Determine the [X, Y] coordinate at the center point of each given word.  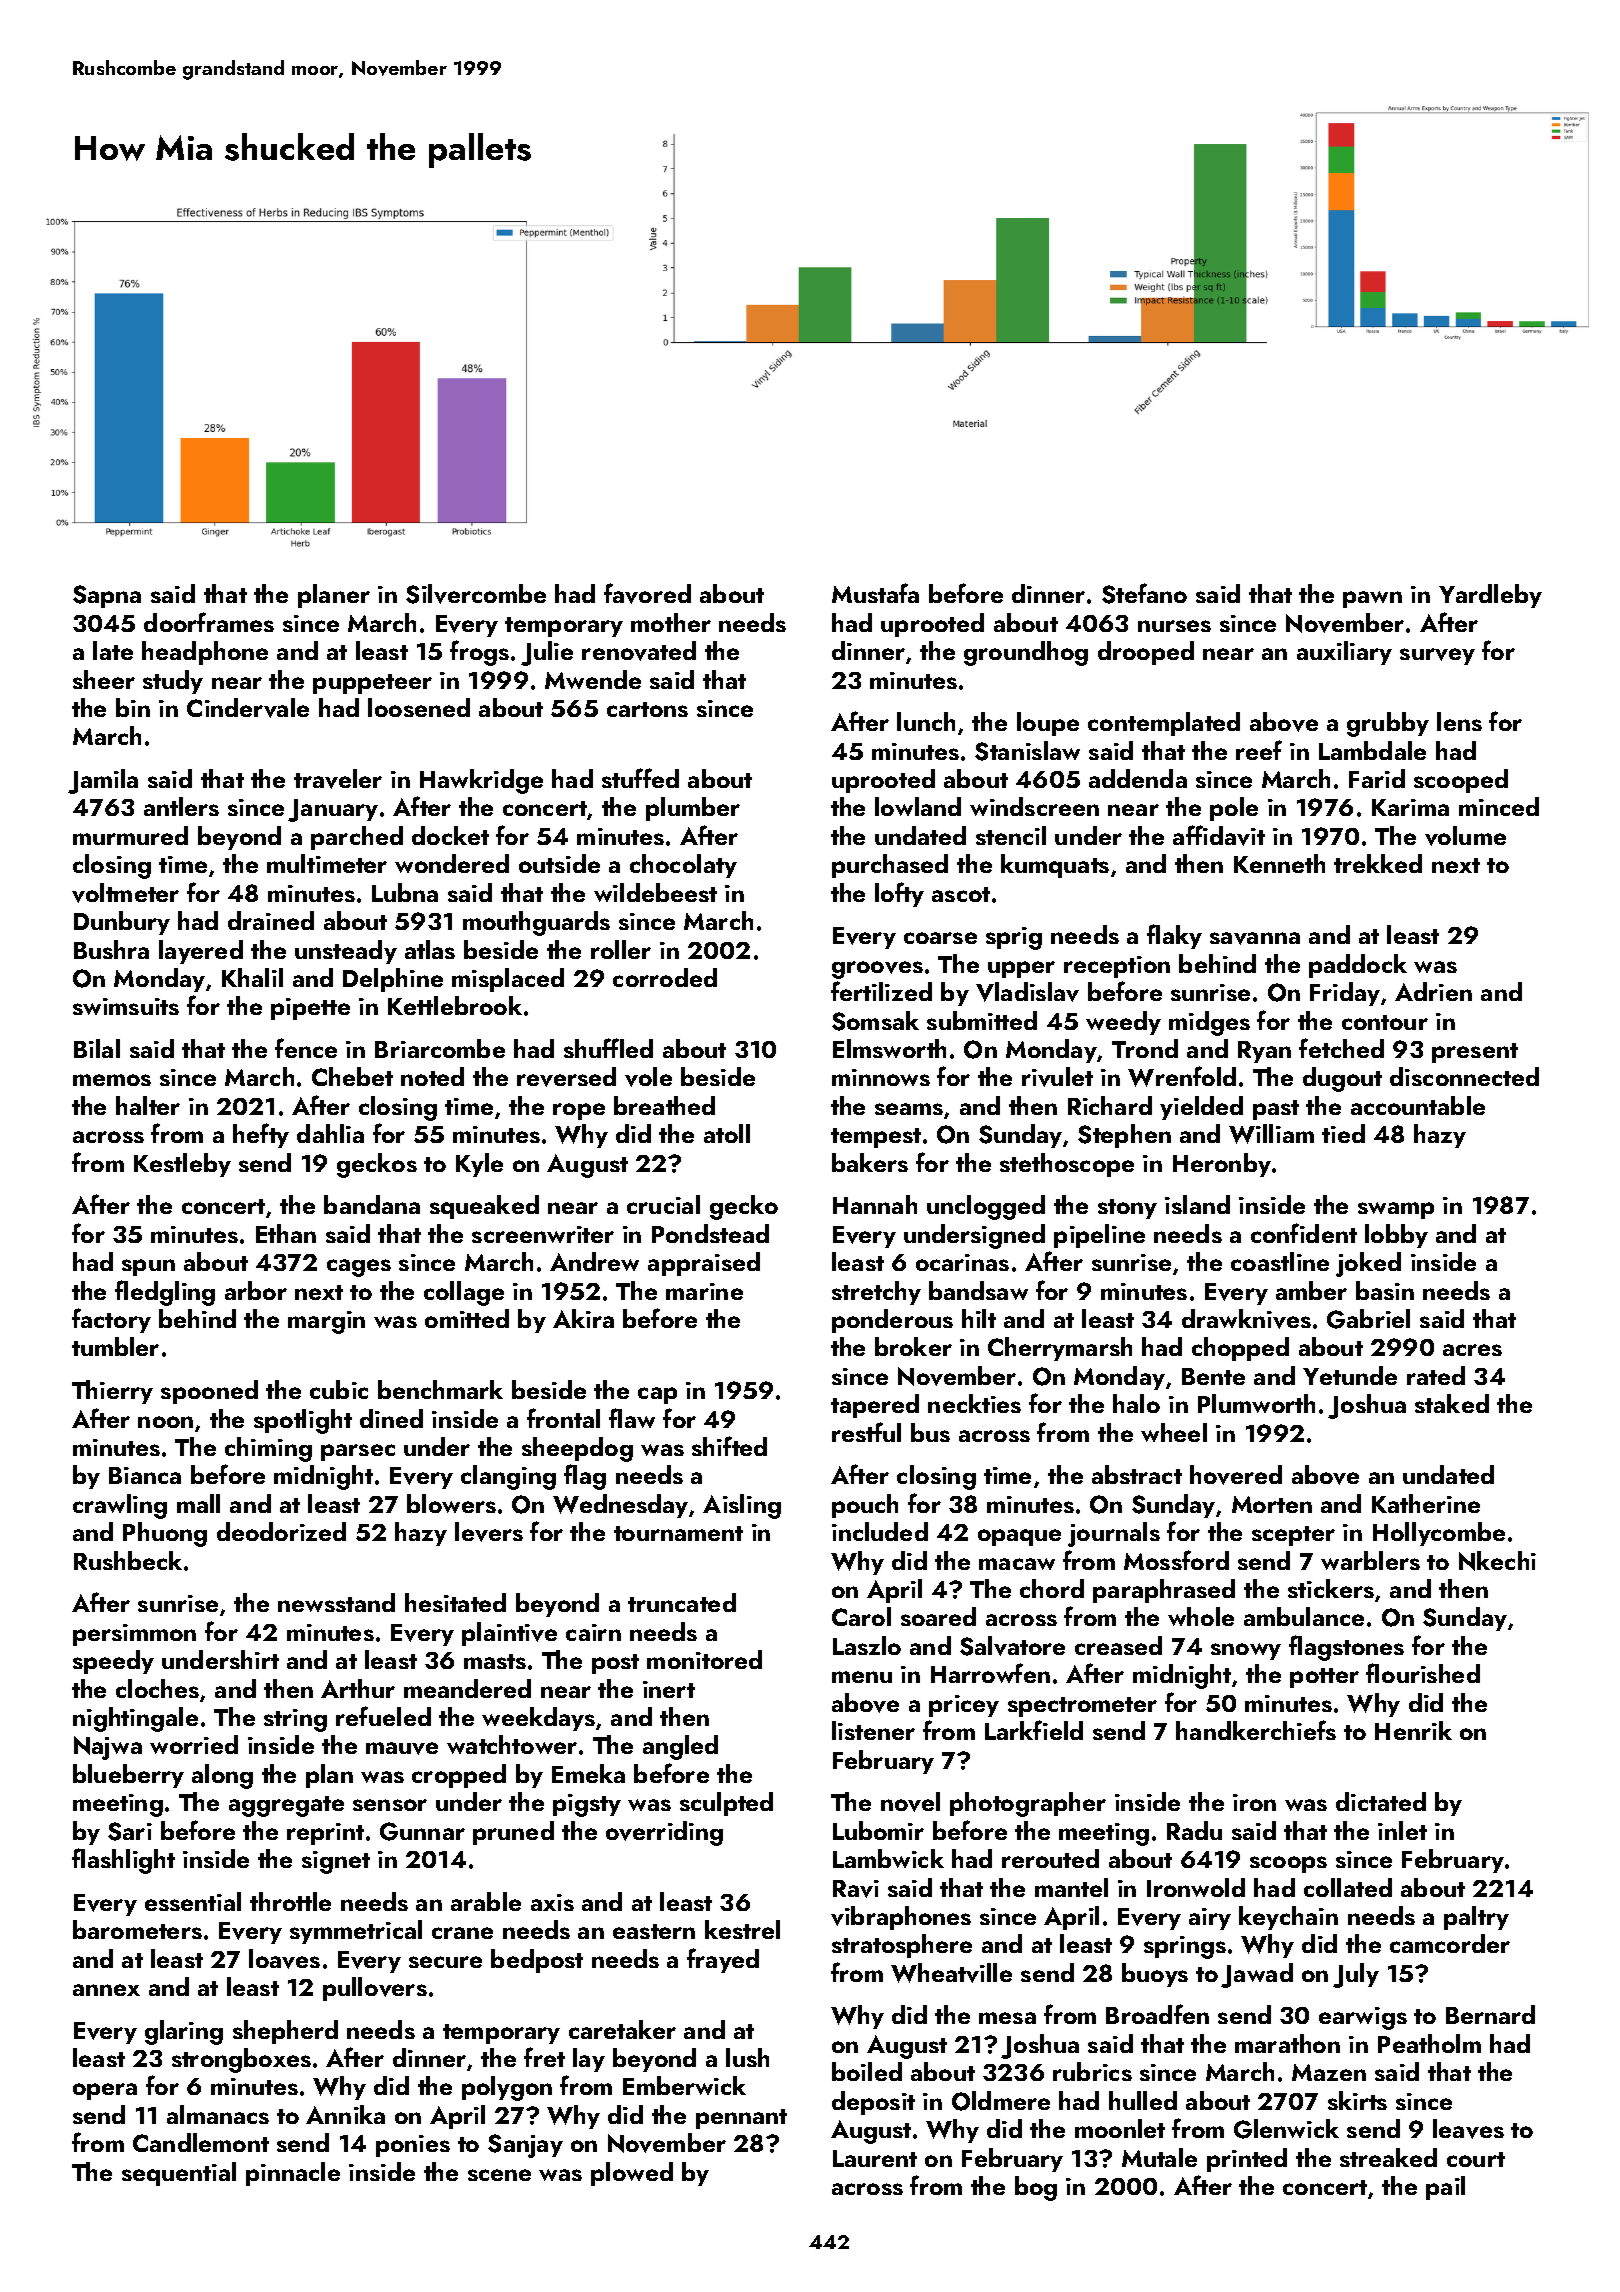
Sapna [107, 596]
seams [909, 1109]
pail [1445, 2188]
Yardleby [1490, 596]
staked [1452, 1403]
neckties [974, 1403]
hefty [261, 1135]
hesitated [455, 1602]
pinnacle [293, 2174]
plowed [632, 2174]
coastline [1280, 1261]
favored [647, 593]
